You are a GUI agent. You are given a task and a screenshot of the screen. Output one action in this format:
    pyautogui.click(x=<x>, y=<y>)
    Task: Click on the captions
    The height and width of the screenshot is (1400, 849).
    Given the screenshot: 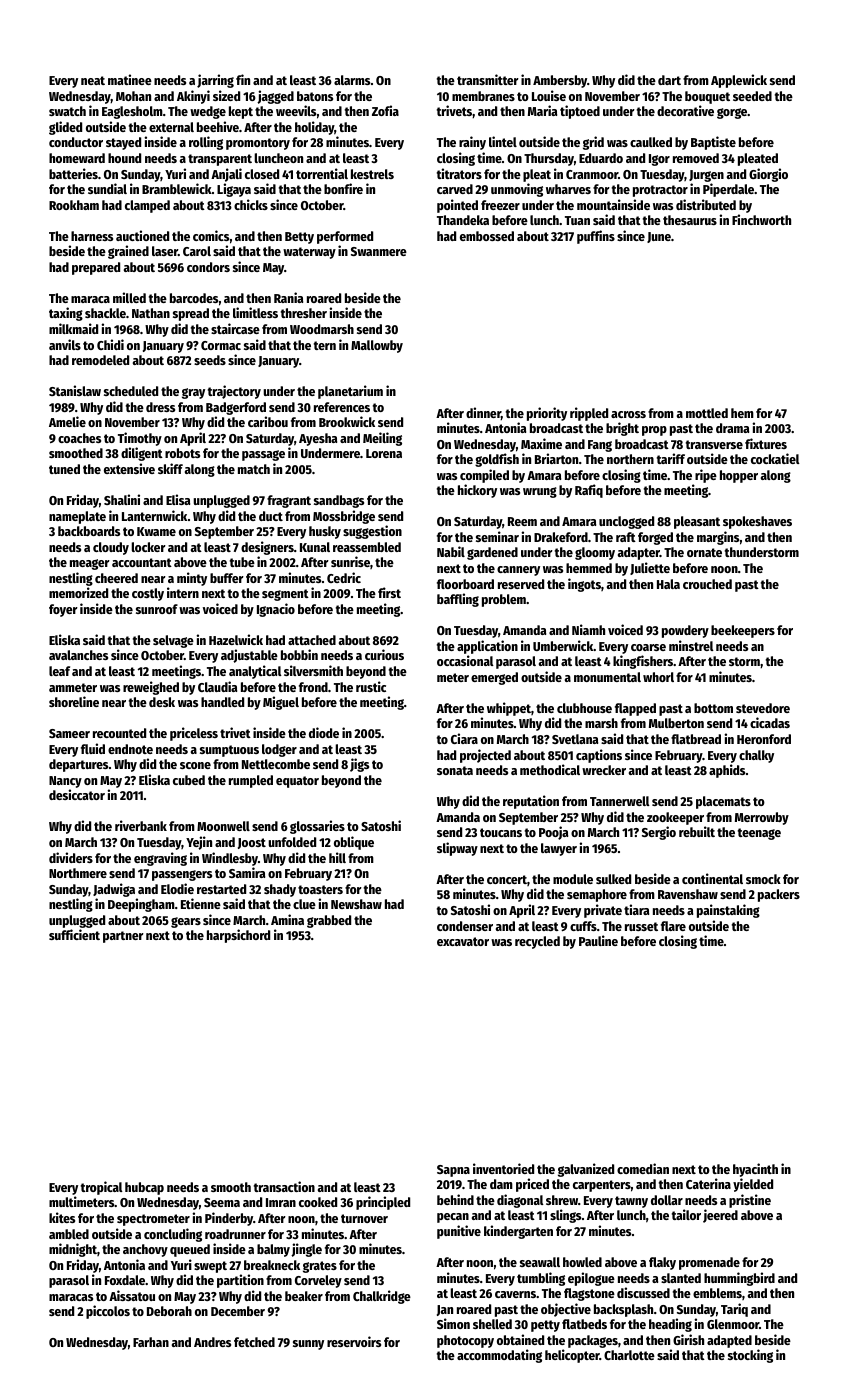 What is the action you would take?
    pyautogui.click(x=599, y=756)
